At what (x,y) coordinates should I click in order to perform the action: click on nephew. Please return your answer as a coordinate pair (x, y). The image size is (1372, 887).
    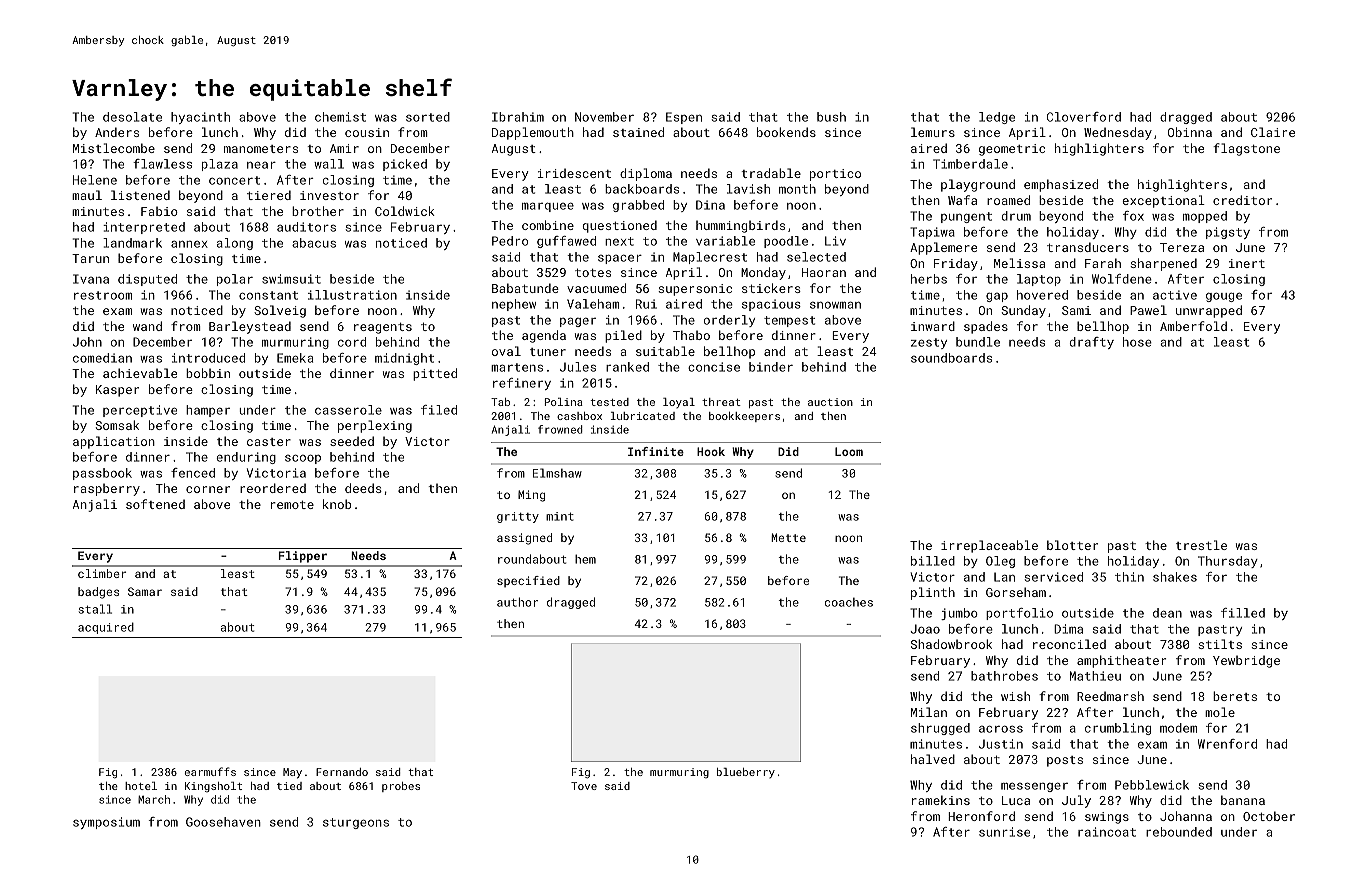
    Looking at the image, I should click on (514, 305).
